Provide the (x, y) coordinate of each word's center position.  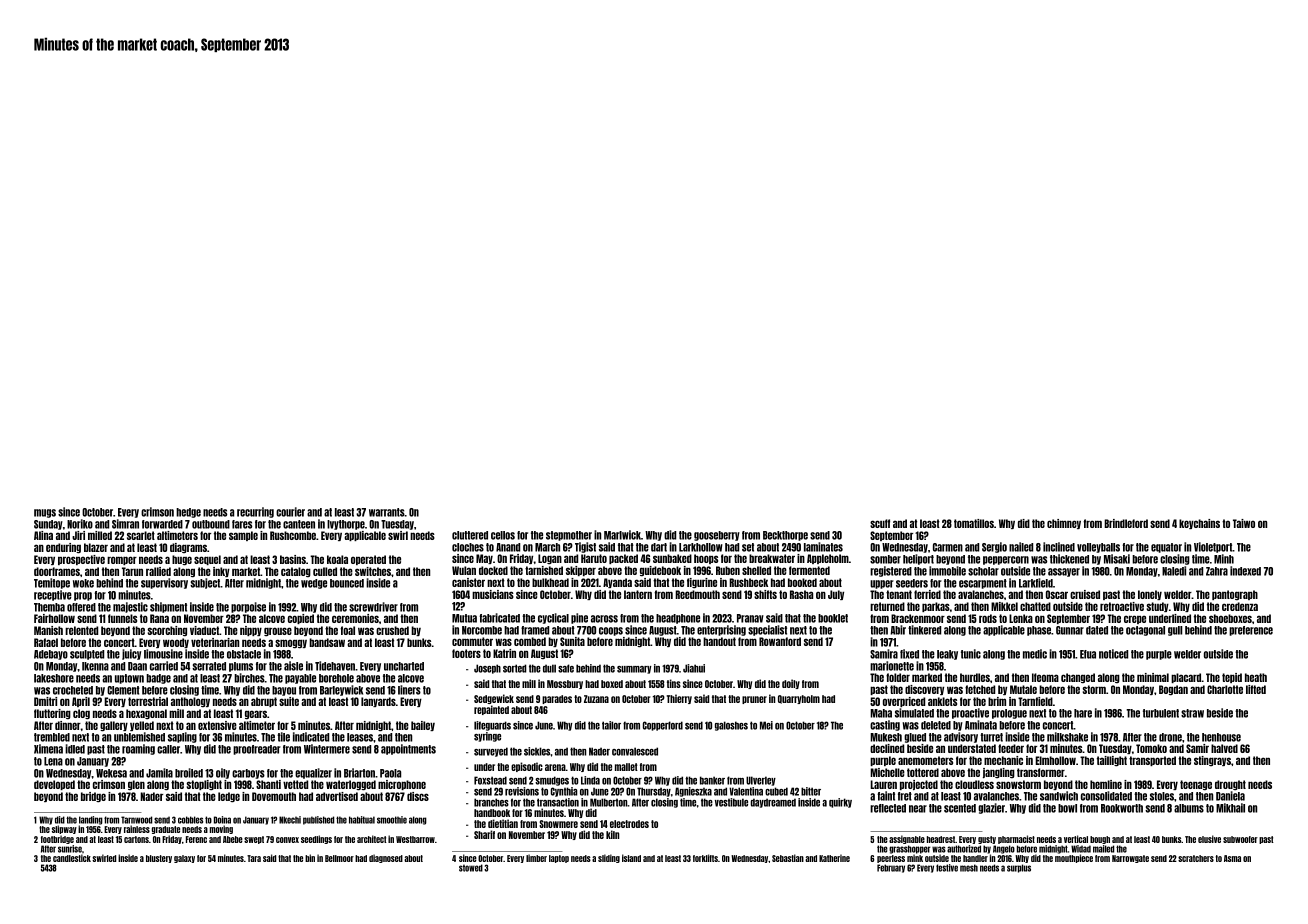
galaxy (184, 859)
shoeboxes (1230, 618)
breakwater (772, 558)
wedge (314, 584)
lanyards (378, 702)
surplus (1019, 868)
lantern (638, 594)
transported (1152, 761)
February (891, 868)
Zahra (1217, 571)
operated (368, 560)
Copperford (663, 726)
